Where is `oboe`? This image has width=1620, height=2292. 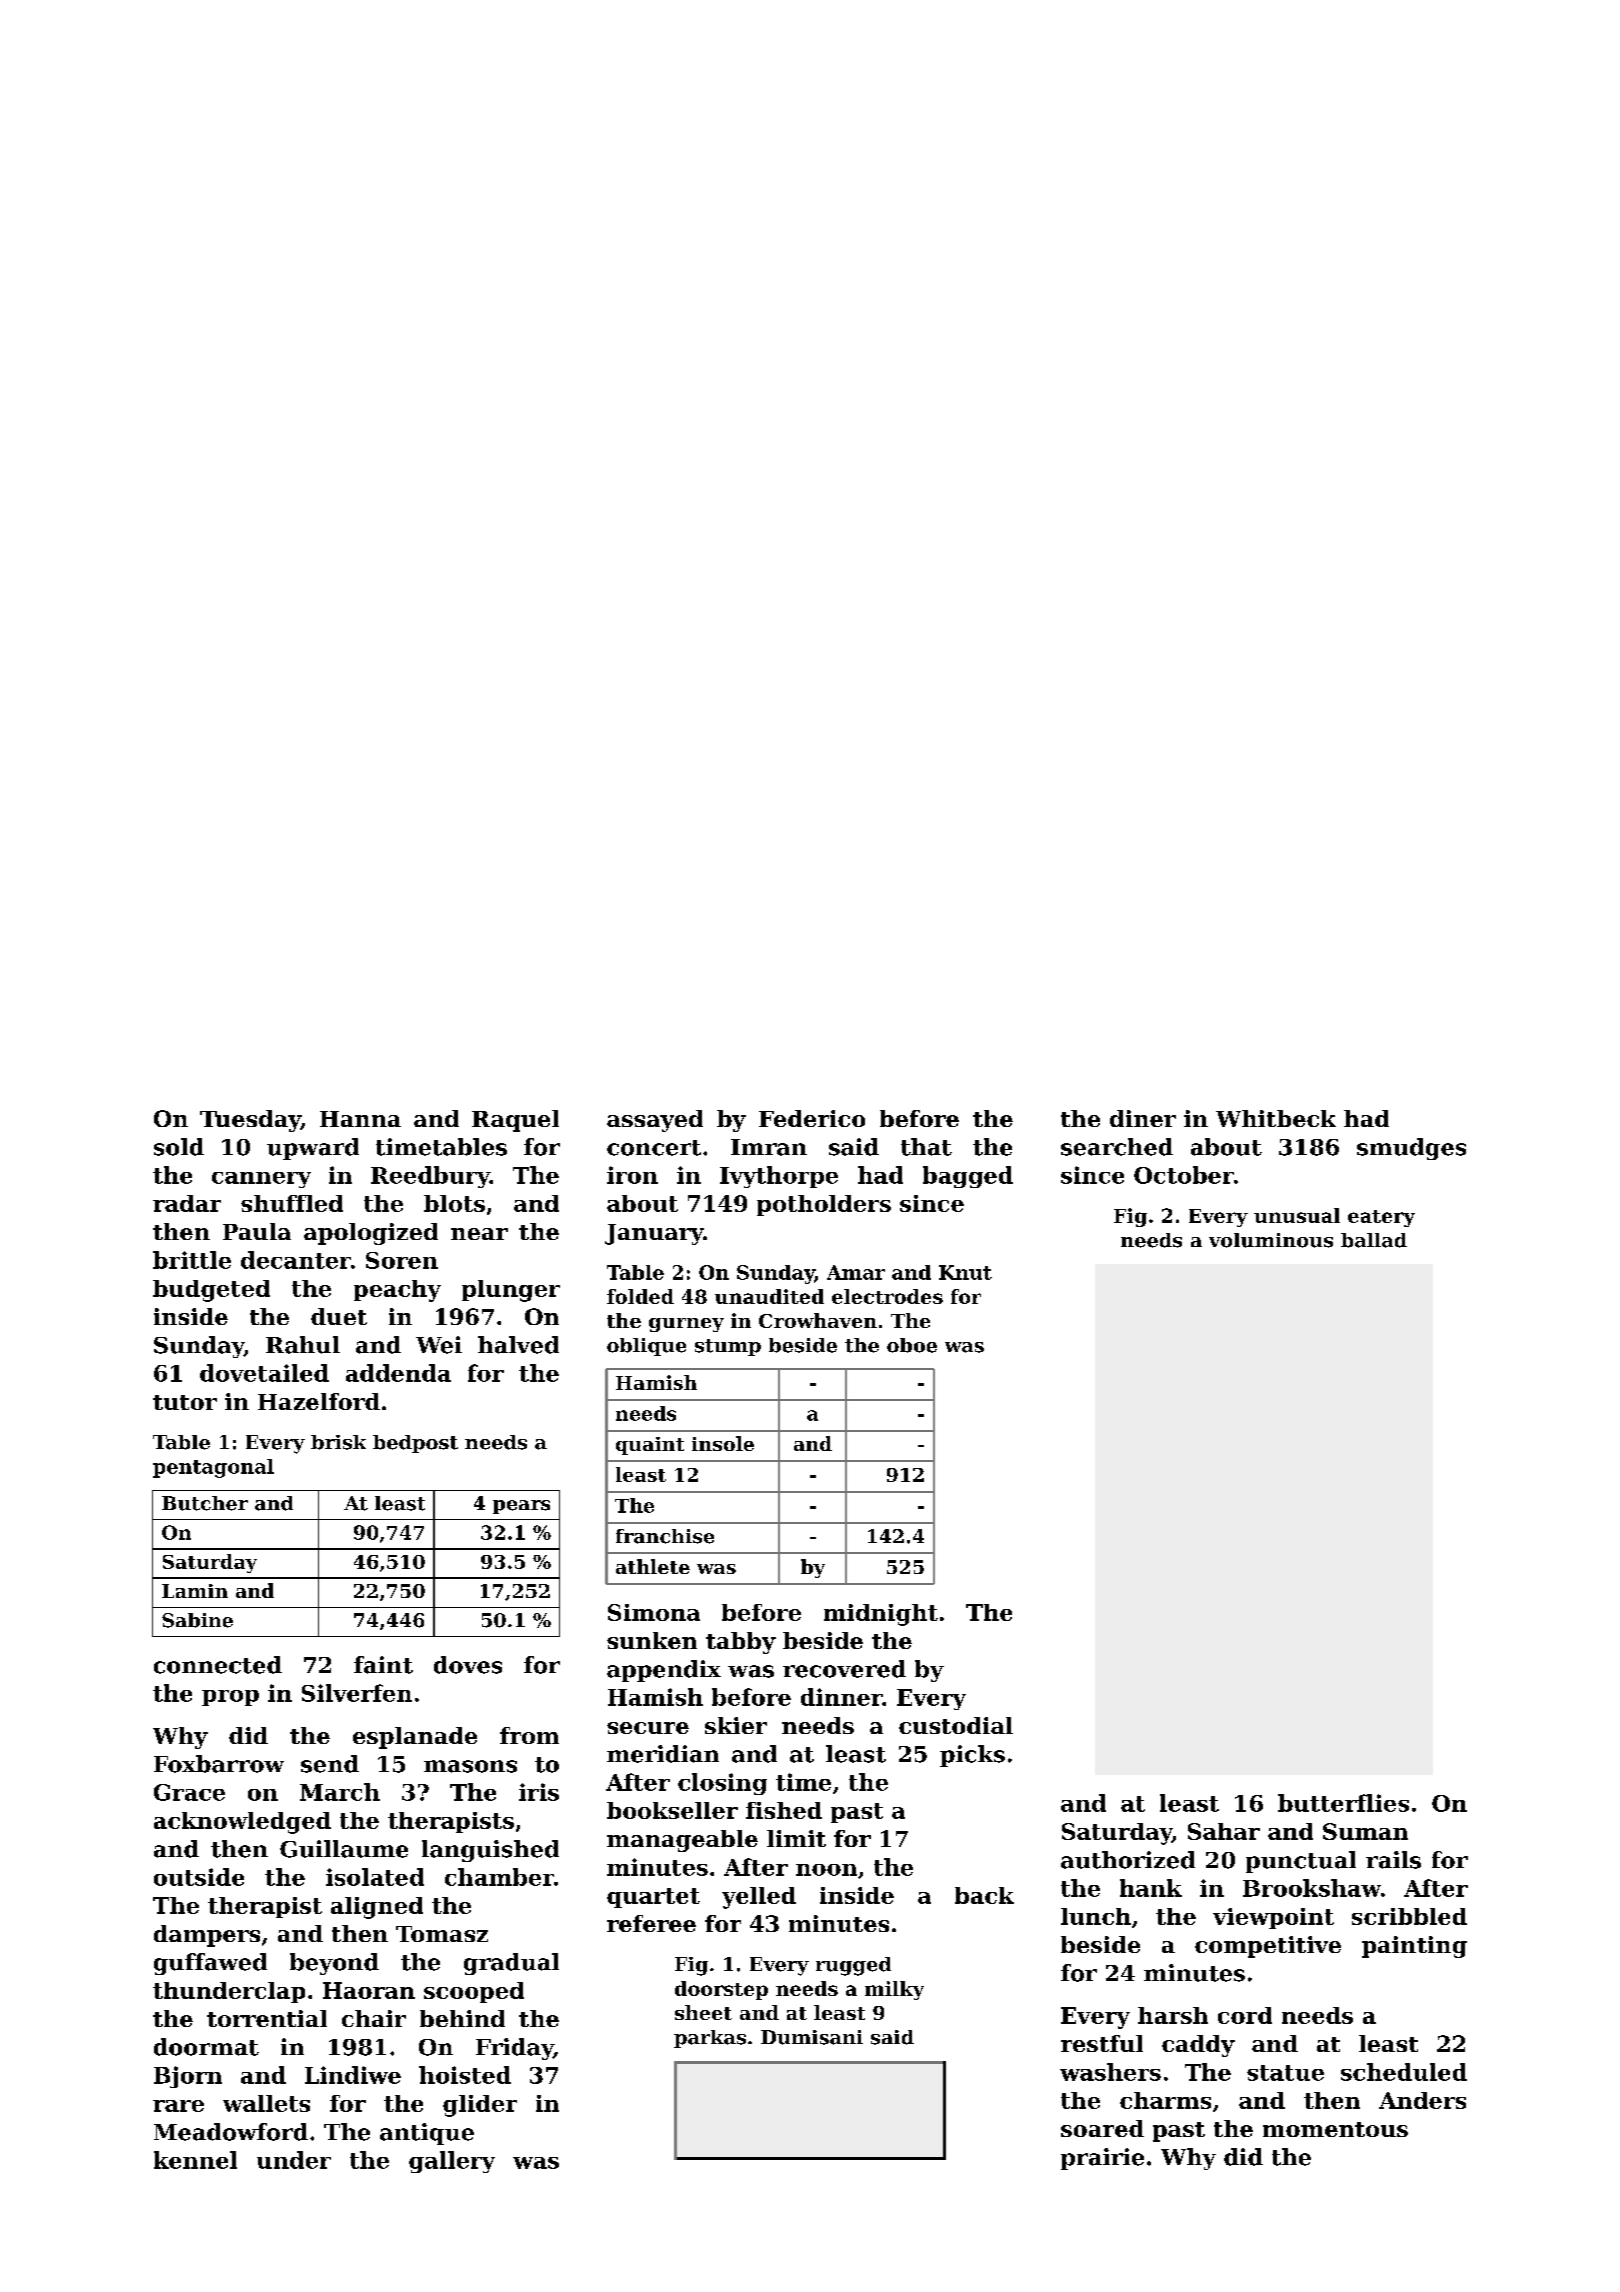 oboe is located at coordinates (912, 1345).
